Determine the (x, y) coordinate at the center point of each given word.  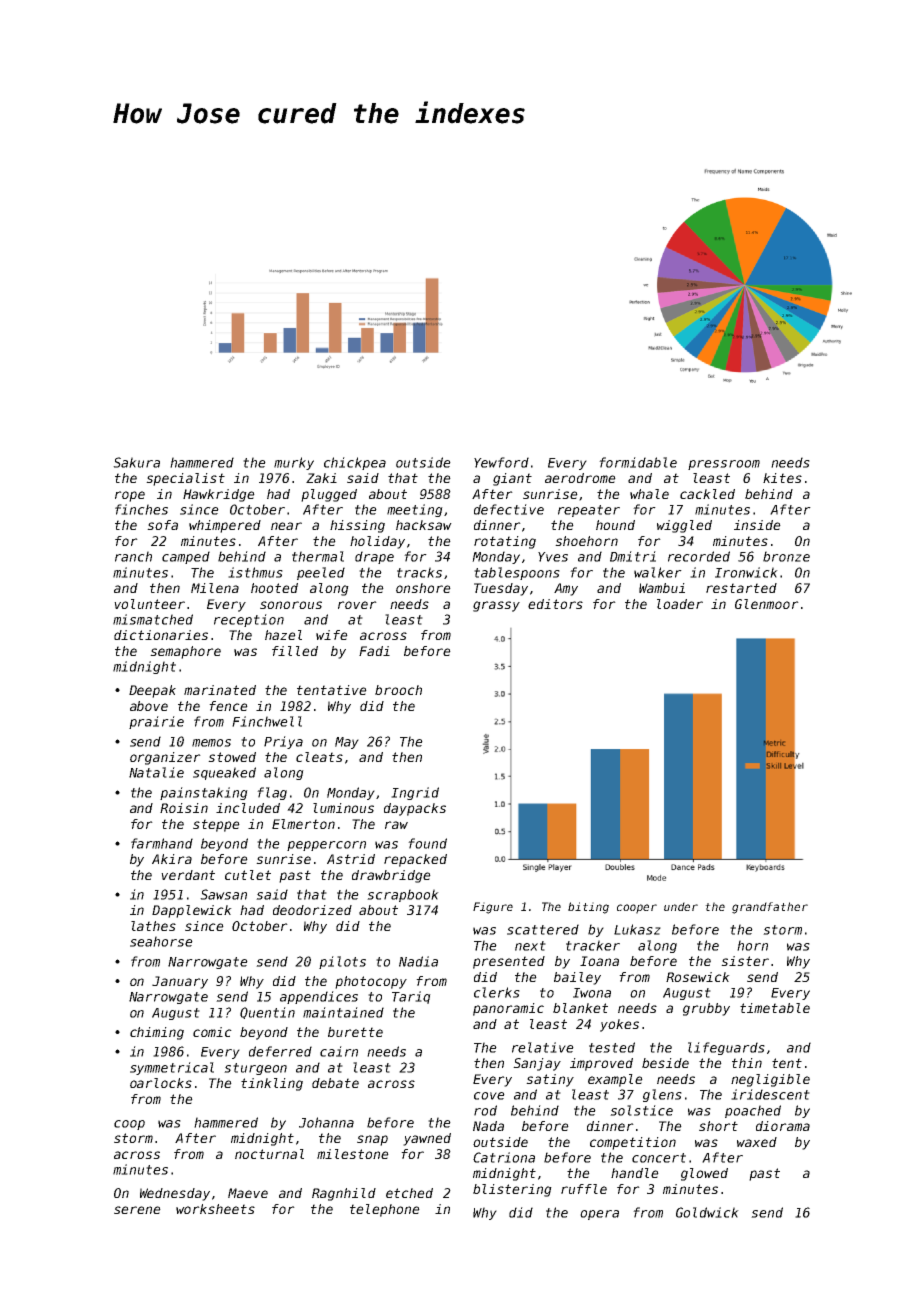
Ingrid (415, 793)
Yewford (501, 462)
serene (137, 1210)
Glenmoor (767, 604)
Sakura (136, 462)
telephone (385, 1210)
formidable (638, 462)
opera (599, 1215)
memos (211, 743)
